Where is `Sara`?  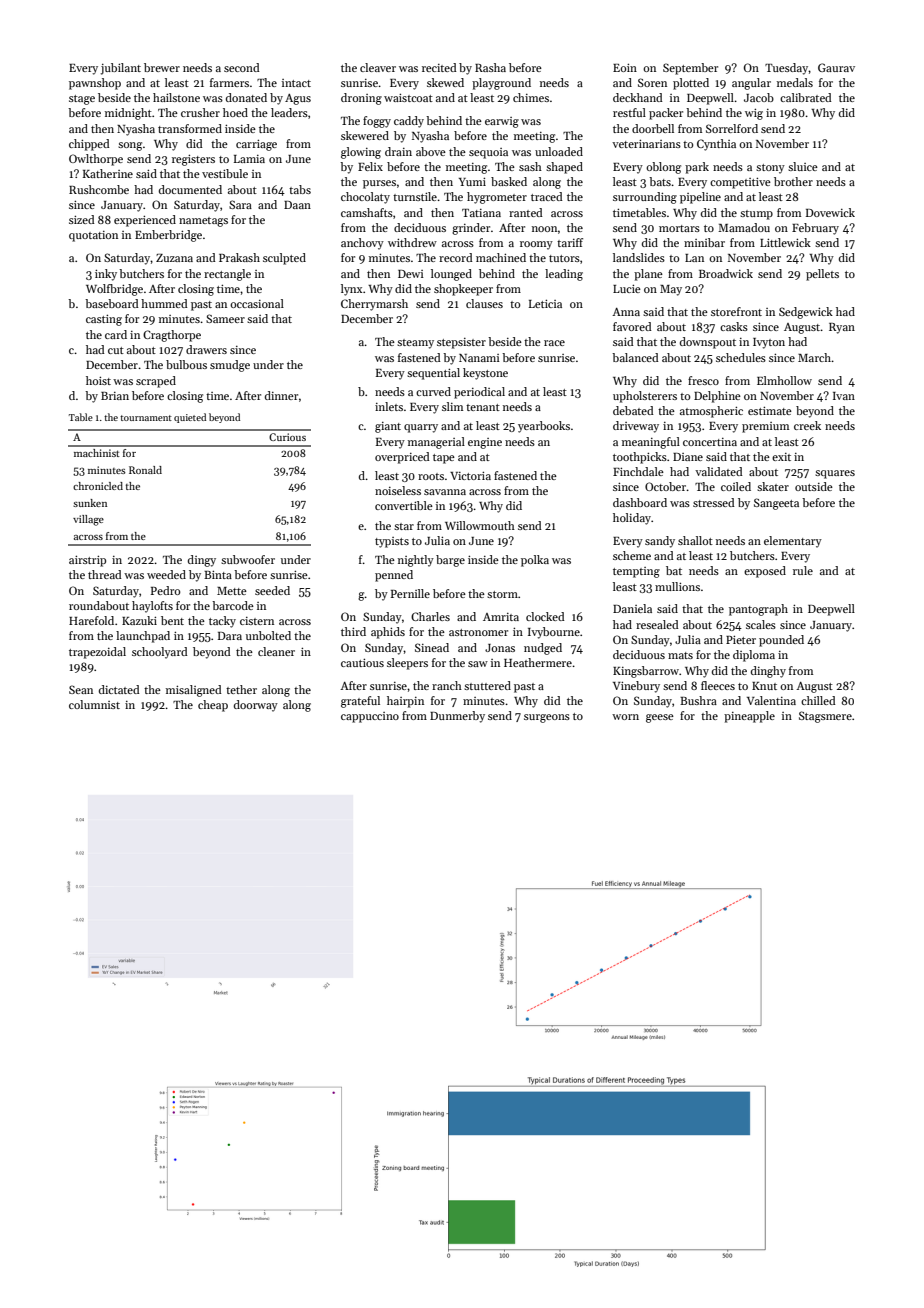 Sara is located at coordinates (240, 204).
